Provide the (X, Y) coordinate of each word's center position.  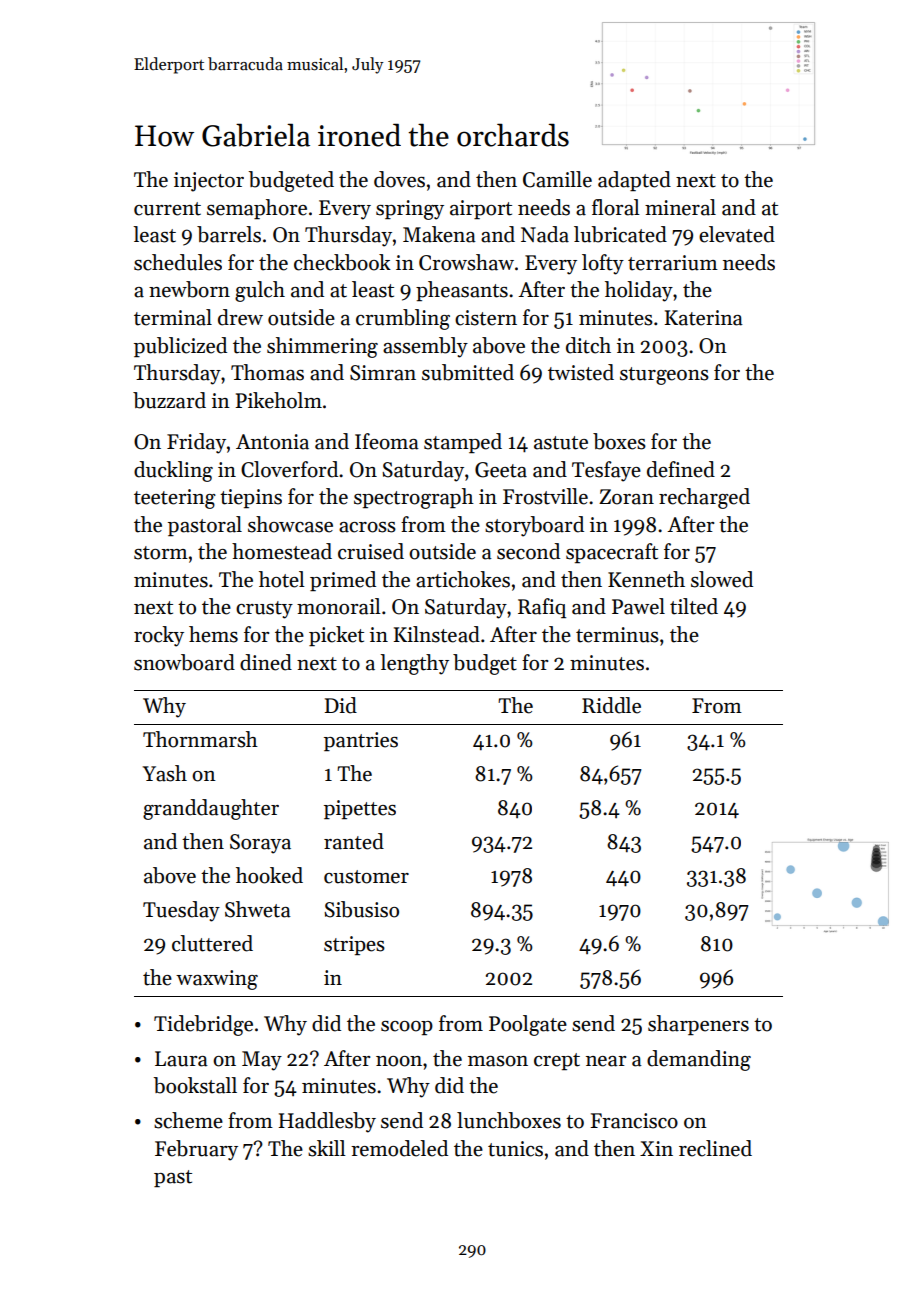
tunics (515, 1149)
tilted (694, 606)
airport (481, 209)
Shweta (258, 909)
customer (366, 877)
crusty (264, 610)
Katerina (704, 318)
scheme (188, 1120)
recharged (704, 498)
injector (209, 182)
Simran (383, 373)
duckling (173, 471)
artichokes (463, 579)
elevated (737, 234)
